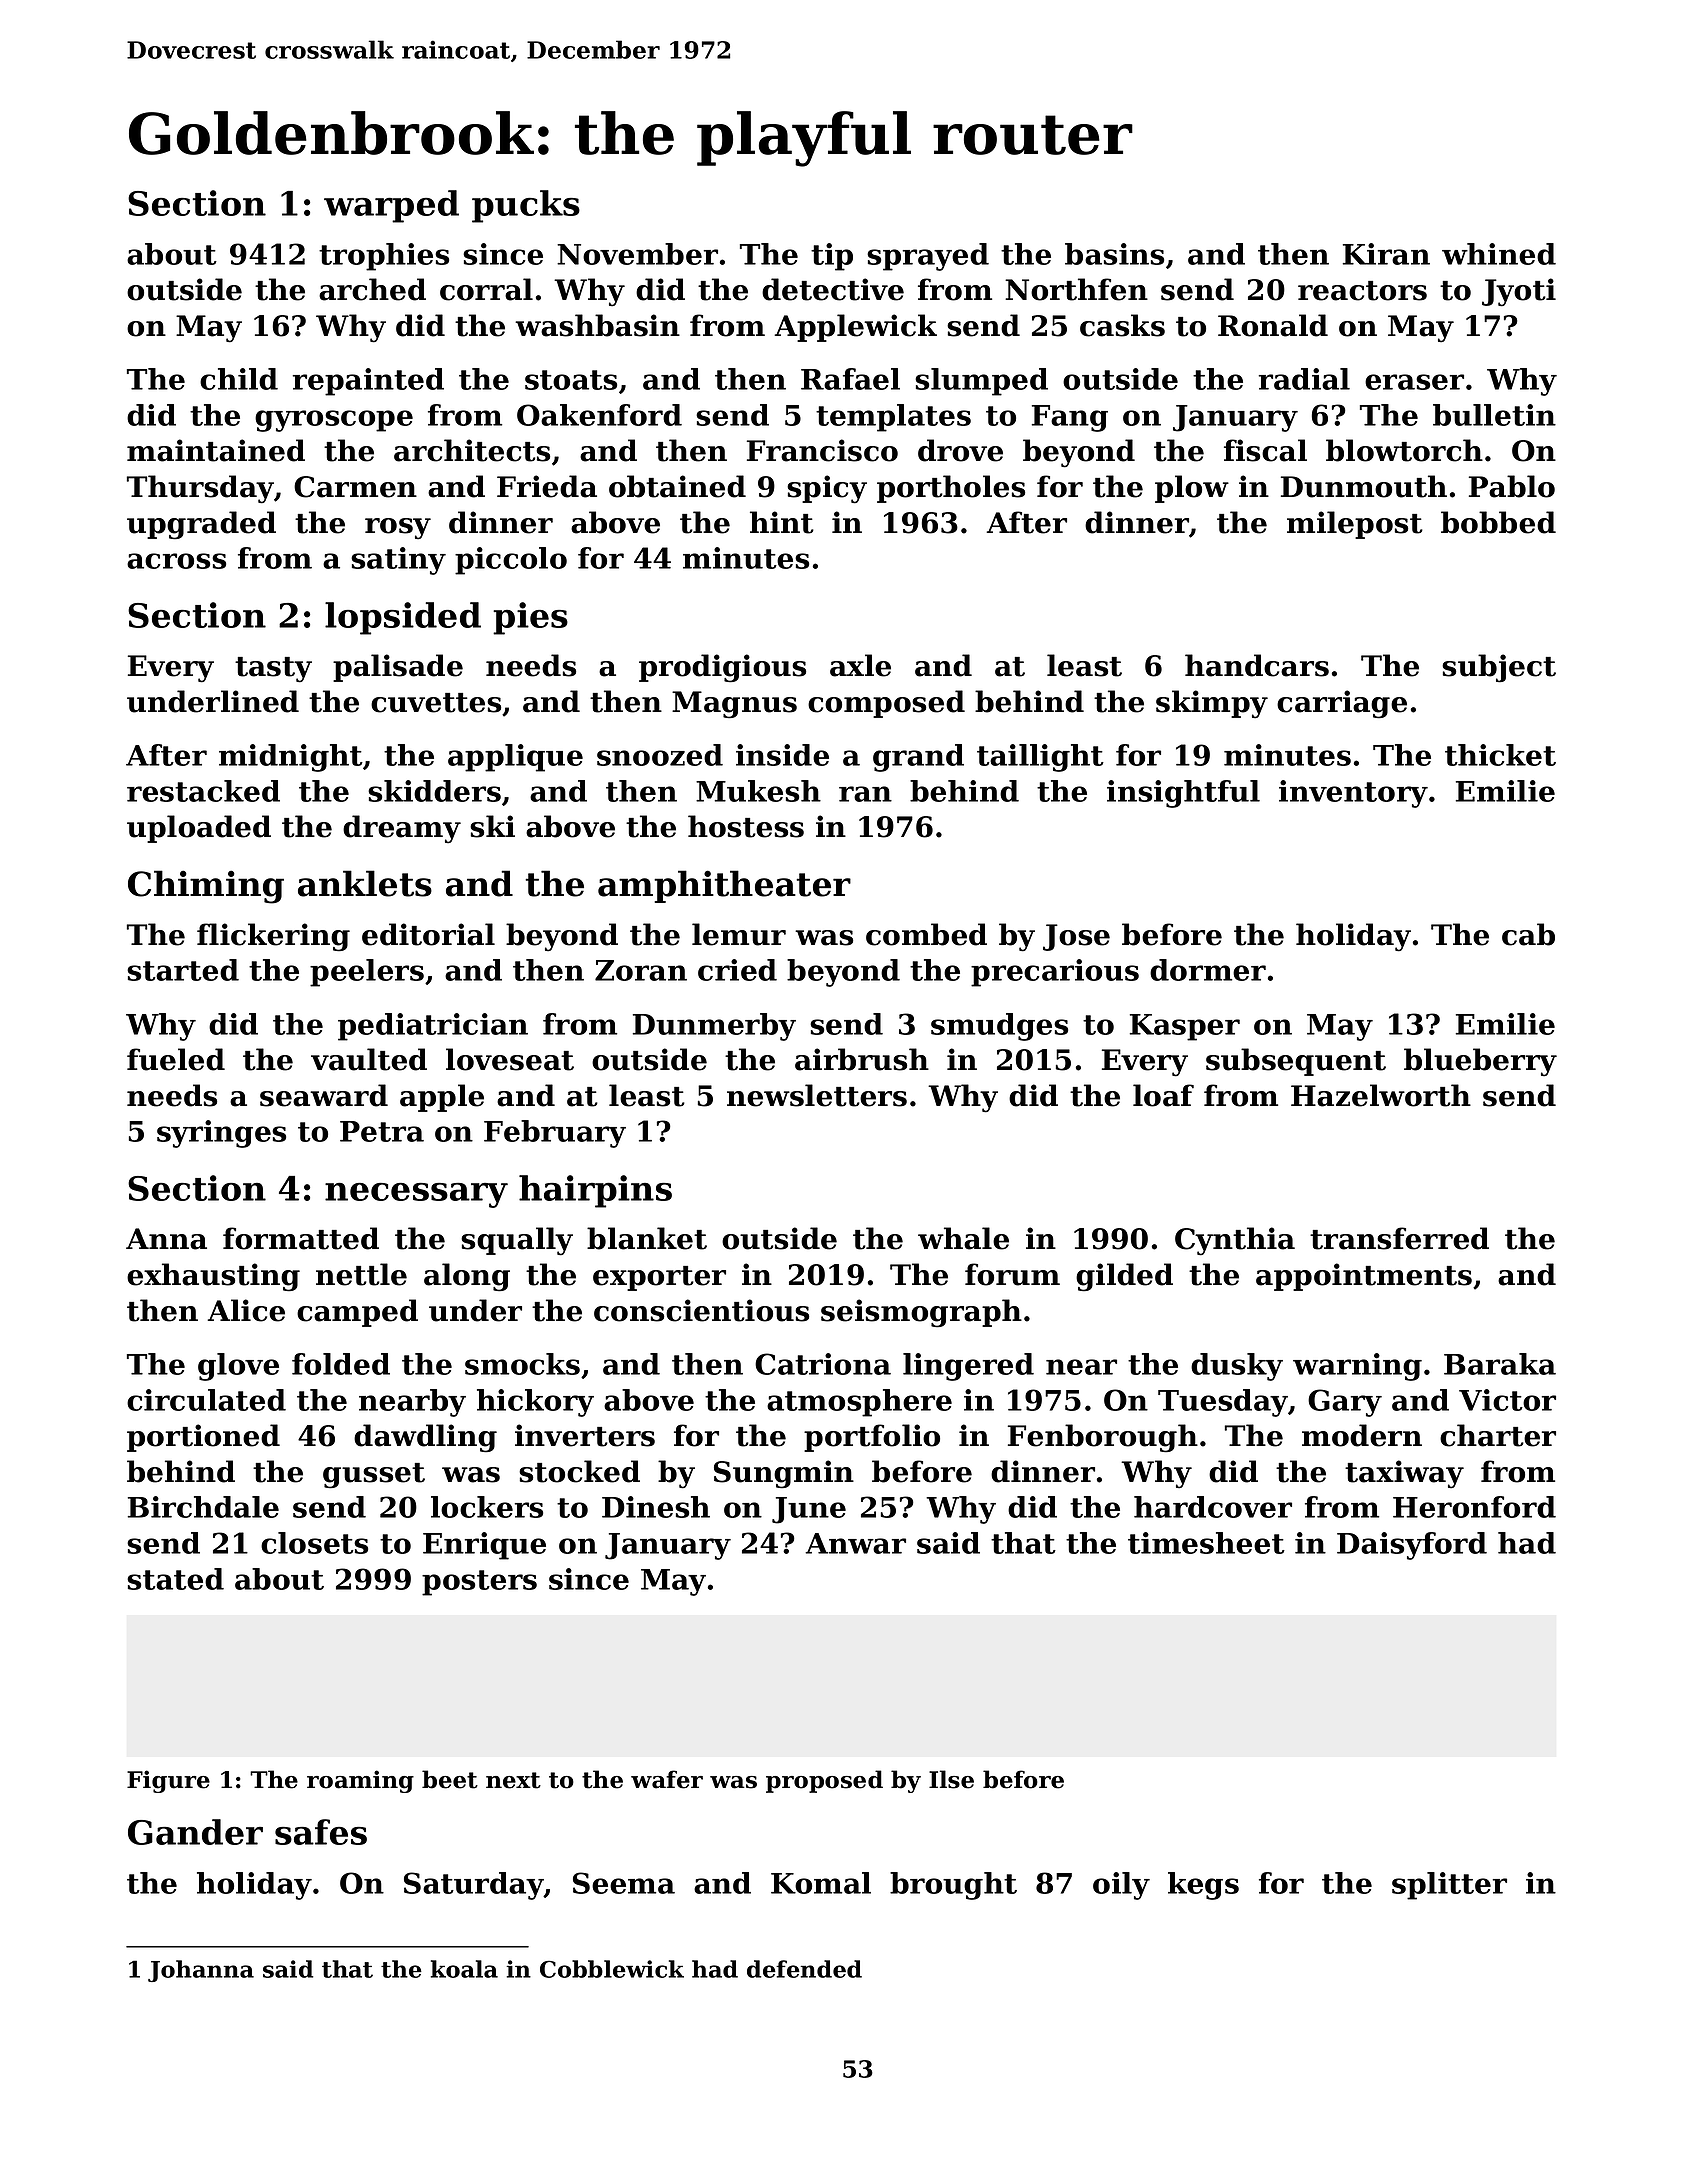  Describe the element at coordinates (391, 206) in the document. I see `warped` at that location.
